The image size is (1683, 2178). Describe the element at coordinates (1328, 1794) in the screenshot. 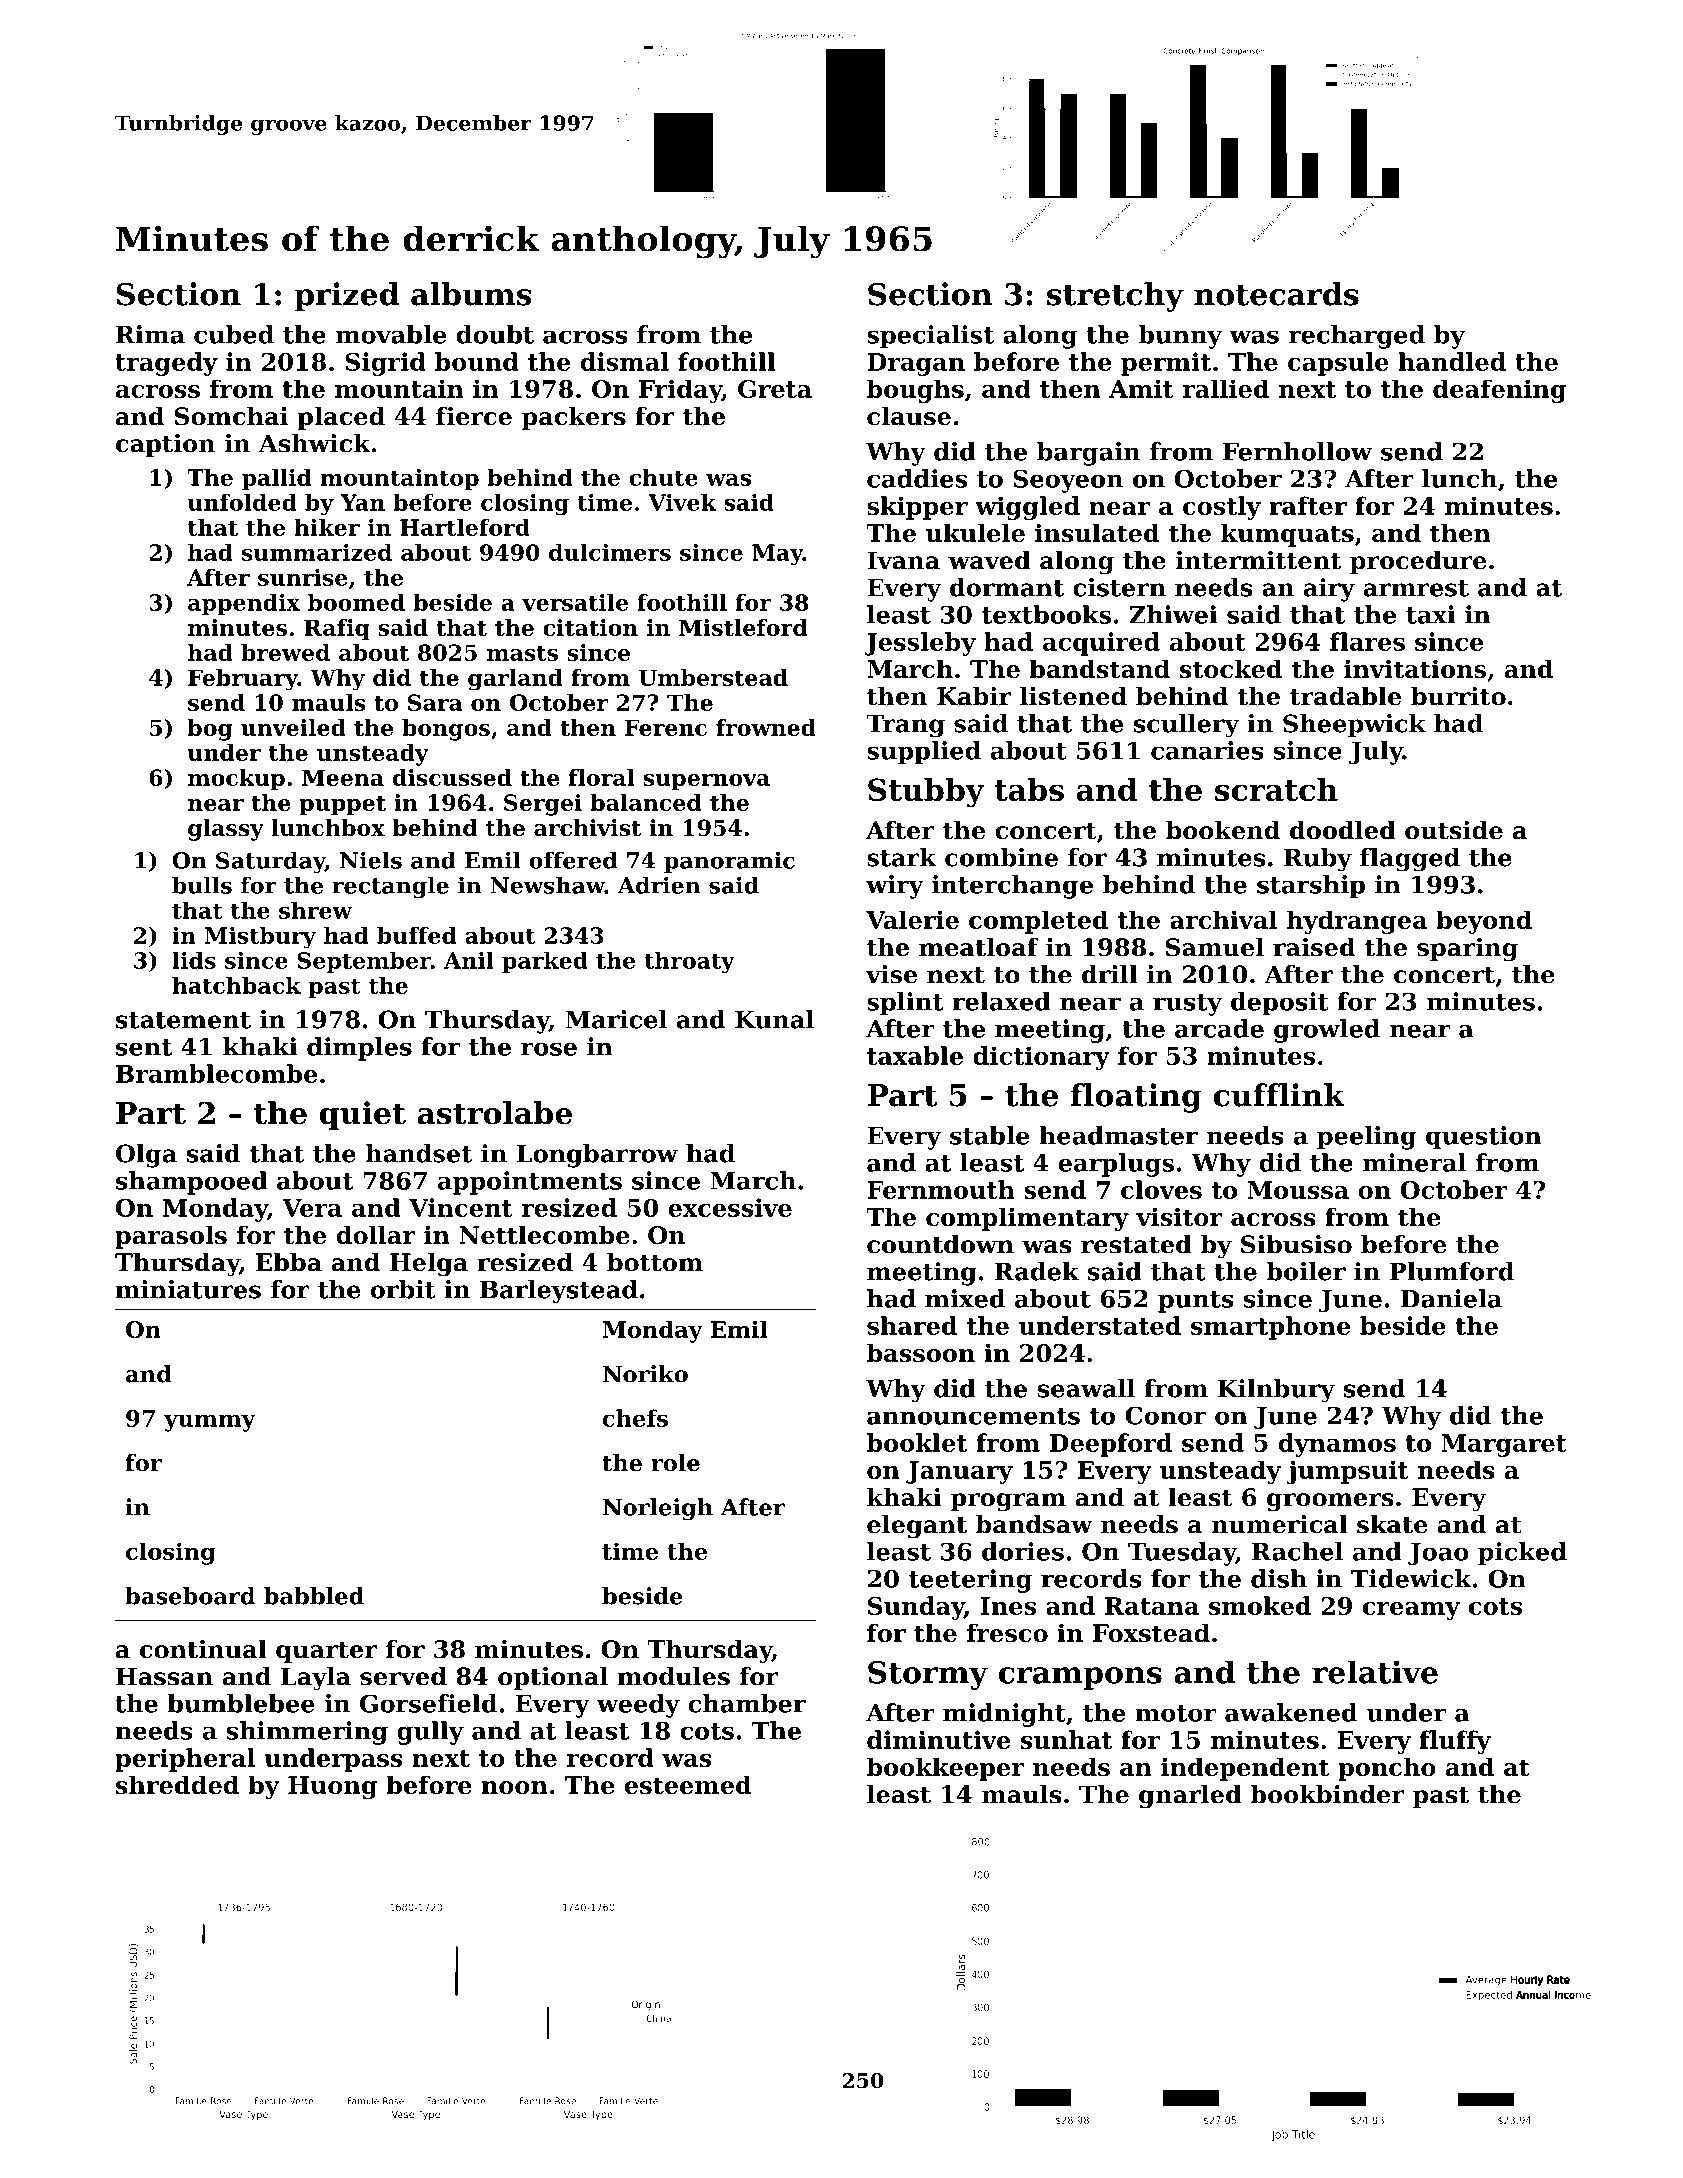

I see `bookbinder` at that location.
